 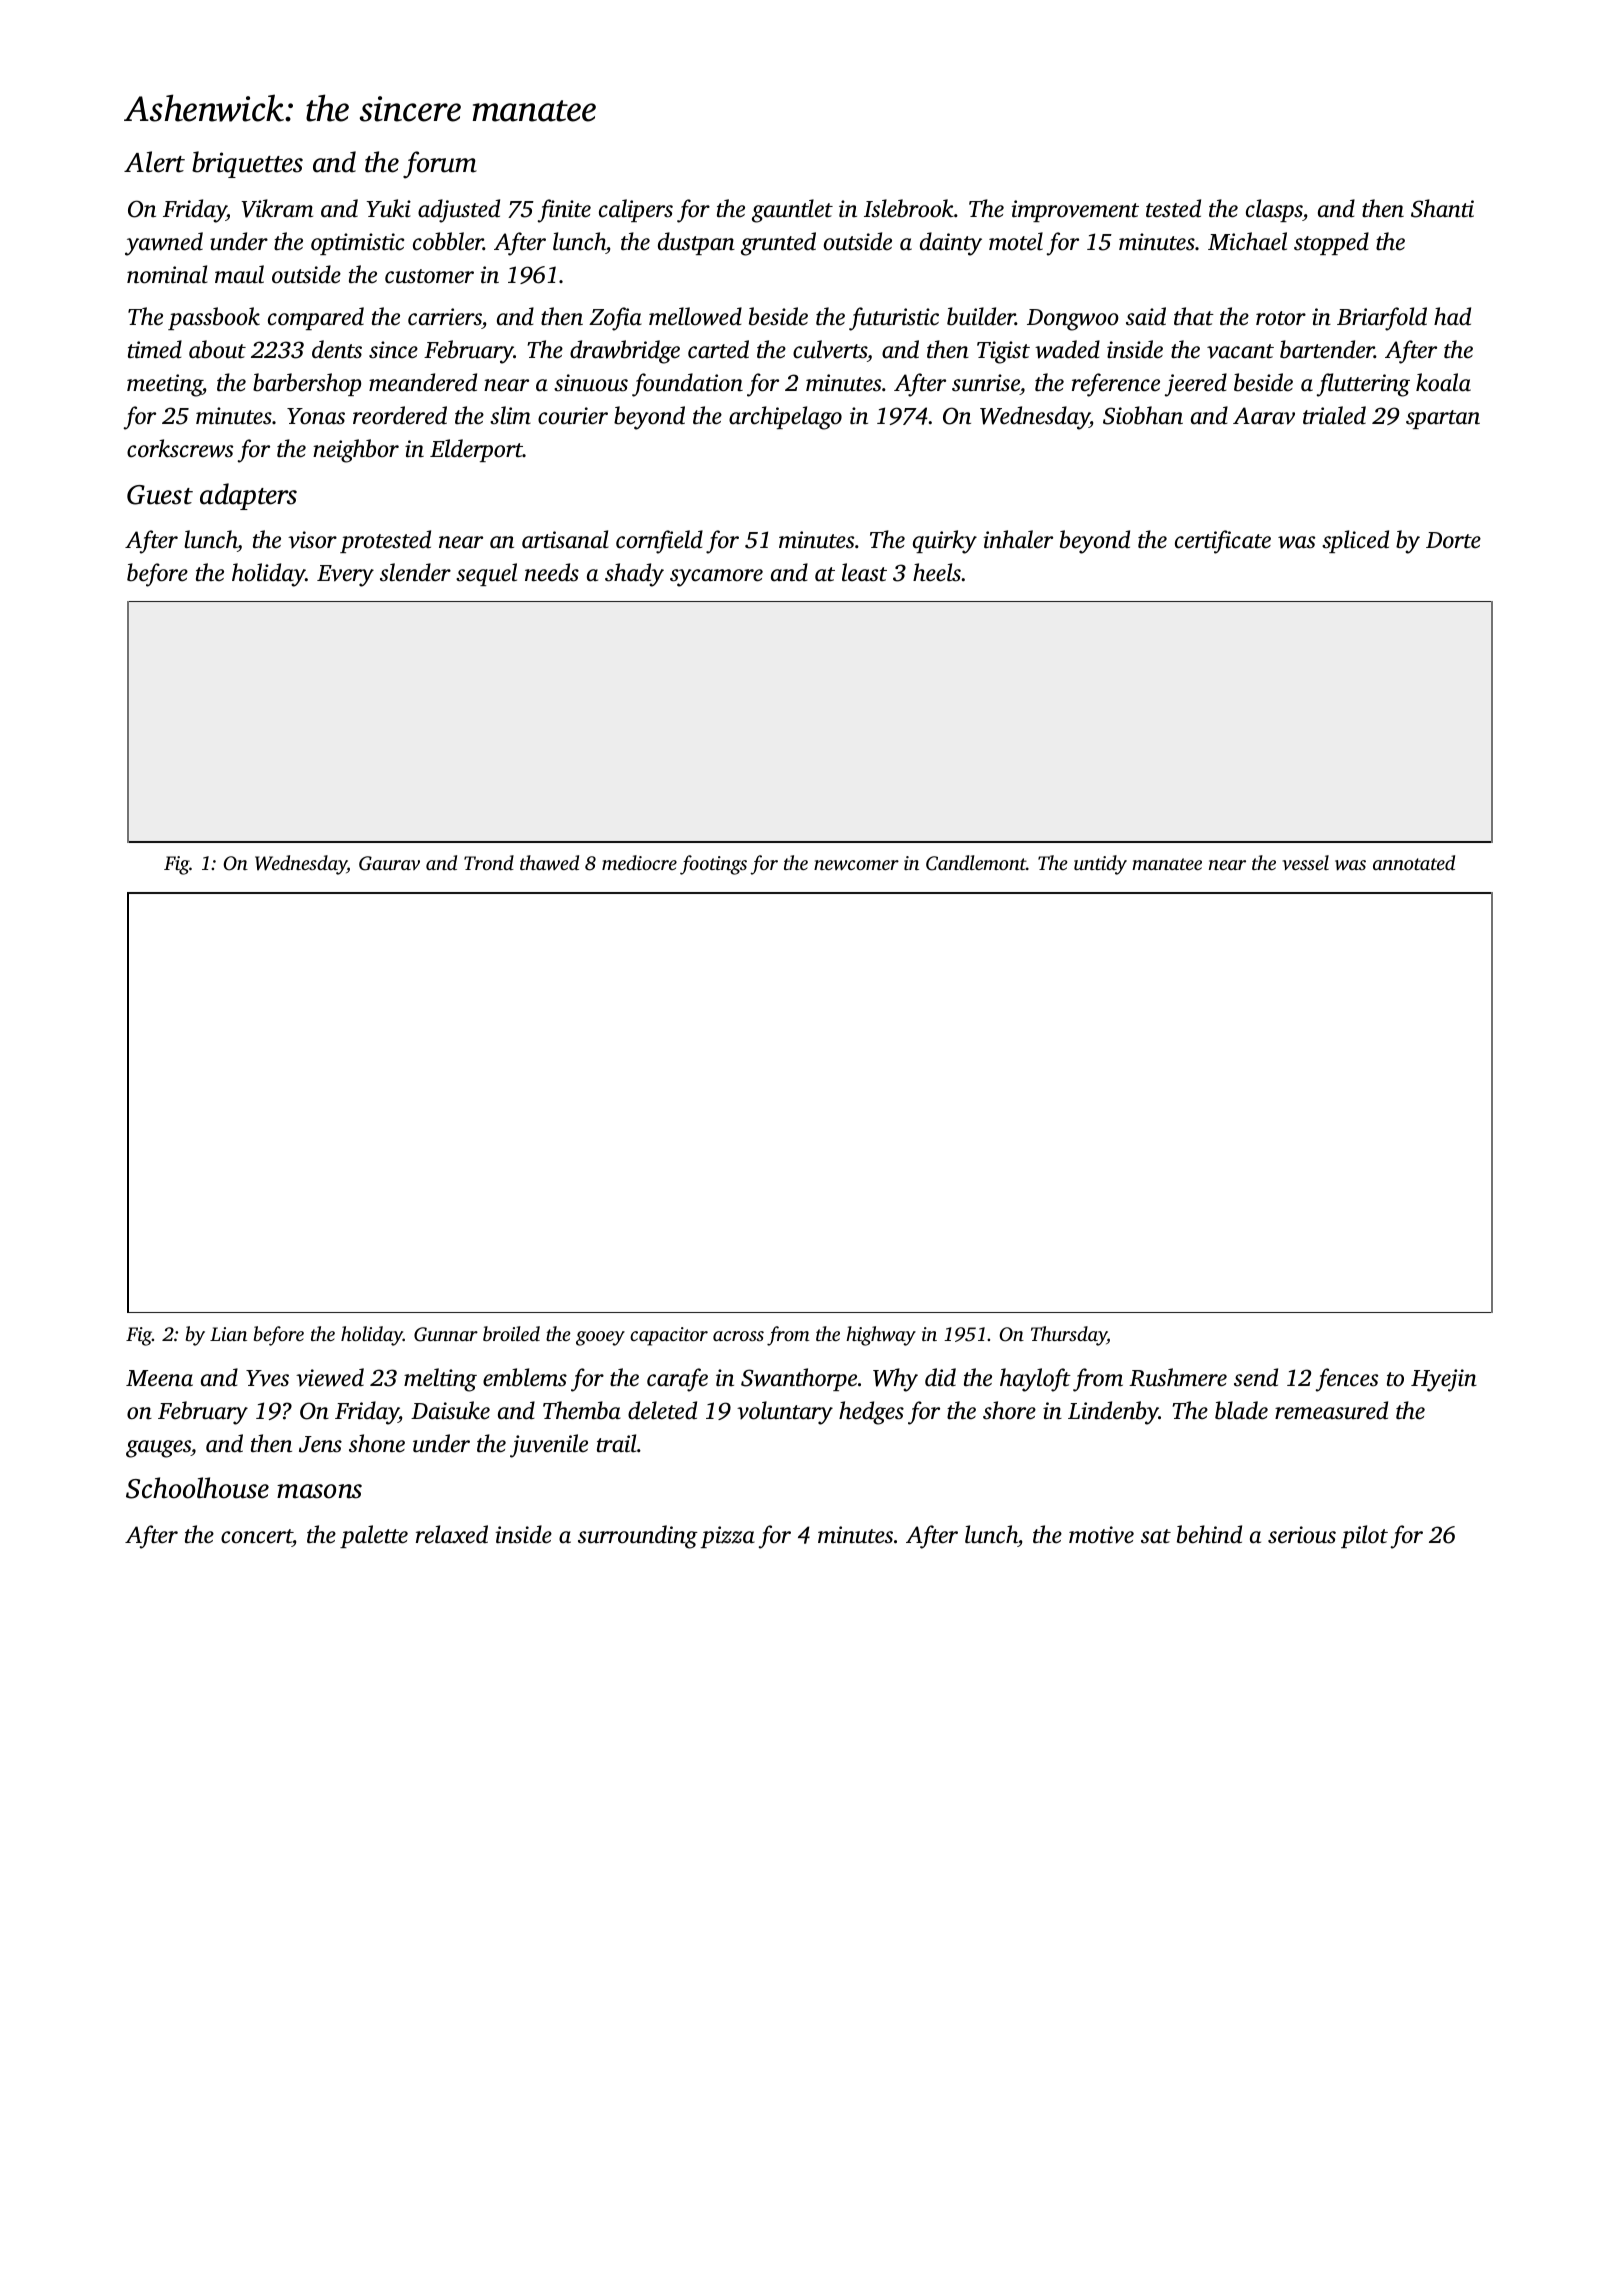 I want to click on sat, so click(x=1156, y=1536).
